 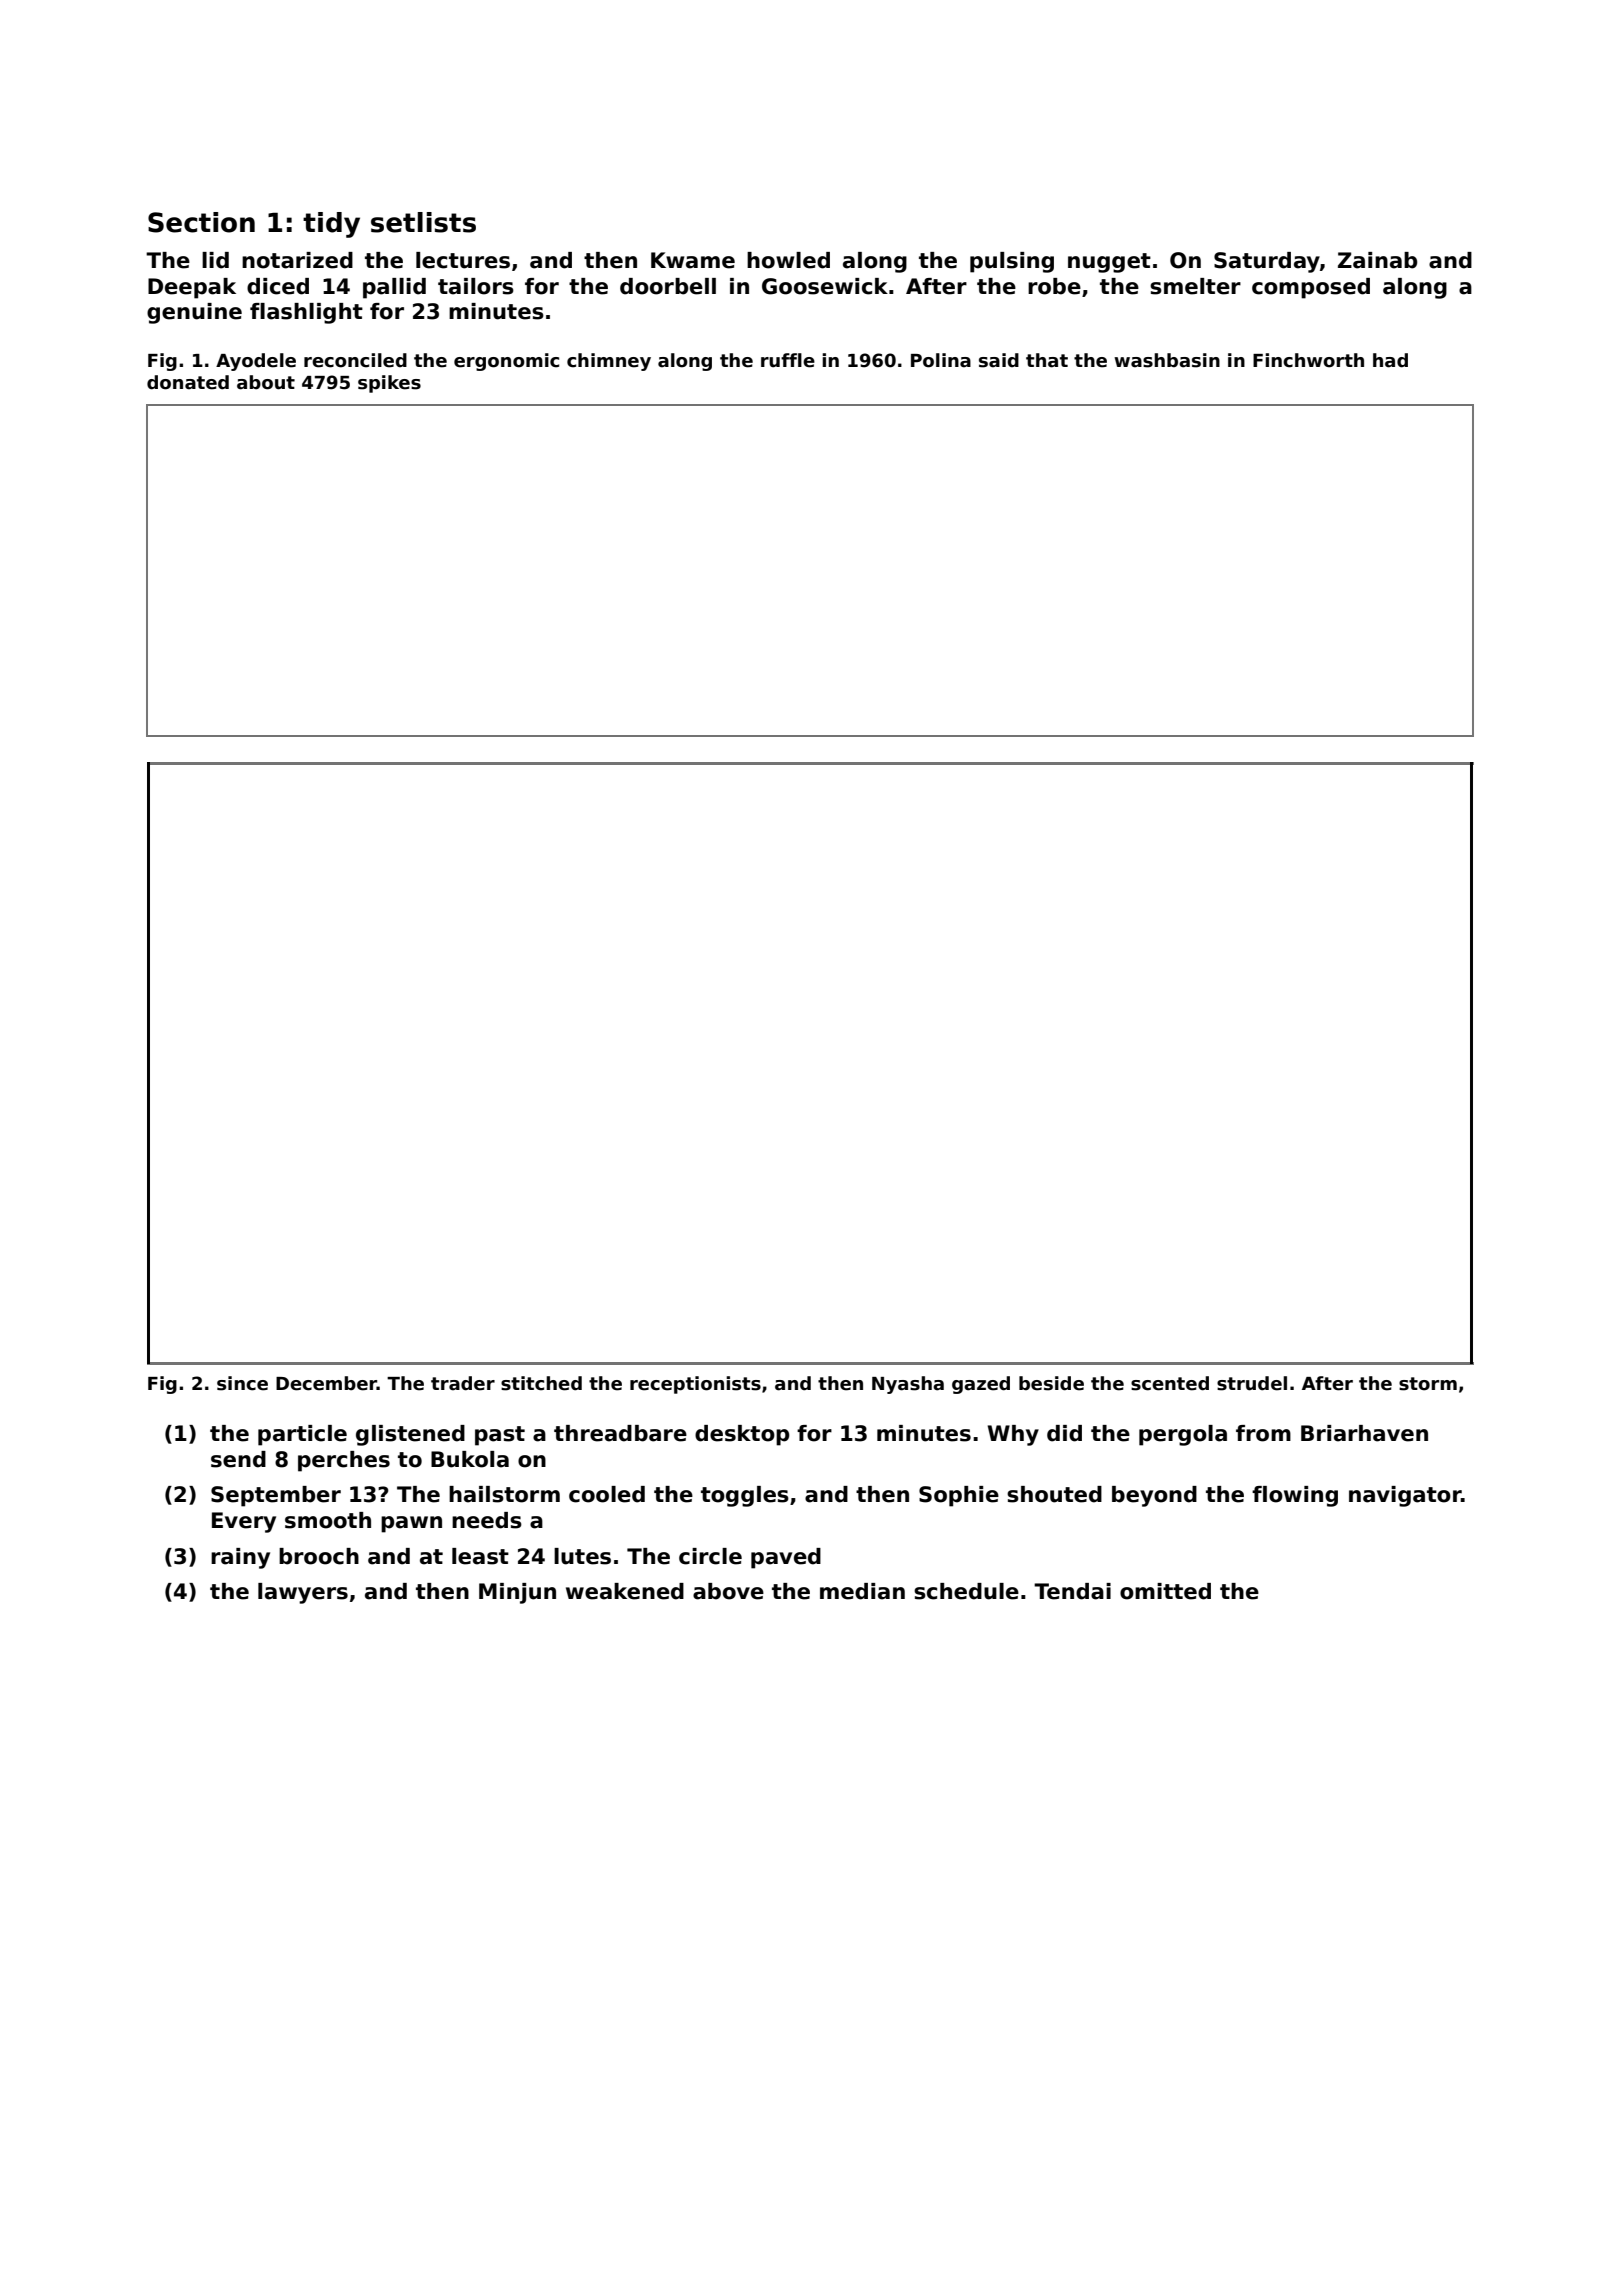 I want to click on lectures, so click(x=463, y=260).
